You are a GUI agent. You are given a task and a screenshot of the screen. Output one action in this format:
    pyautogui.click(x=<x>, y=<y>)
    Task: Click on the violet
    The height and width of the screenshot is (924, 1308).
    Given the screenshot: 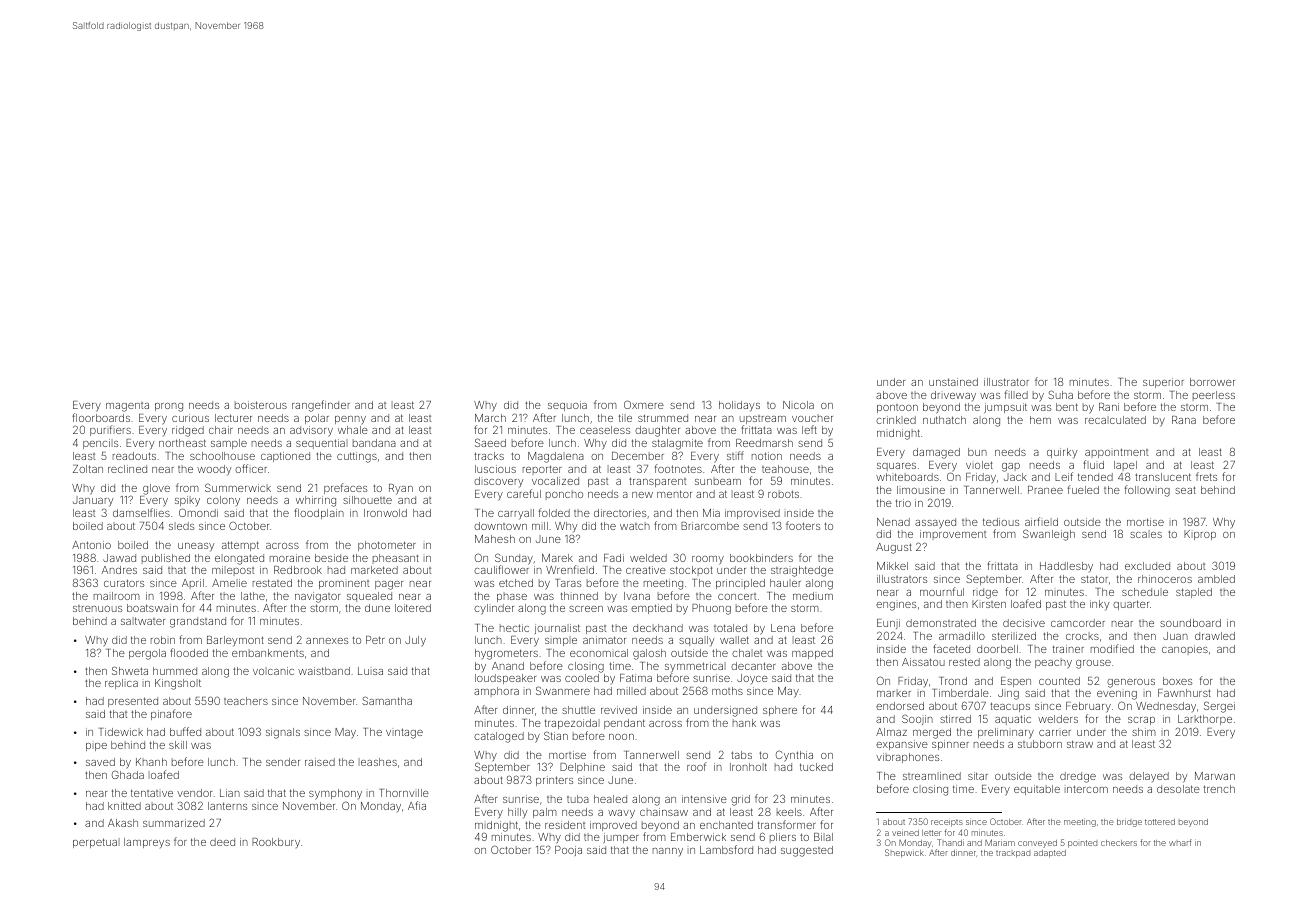 What is the action you would take?
    pyautogui.click(x=979, y=465)
